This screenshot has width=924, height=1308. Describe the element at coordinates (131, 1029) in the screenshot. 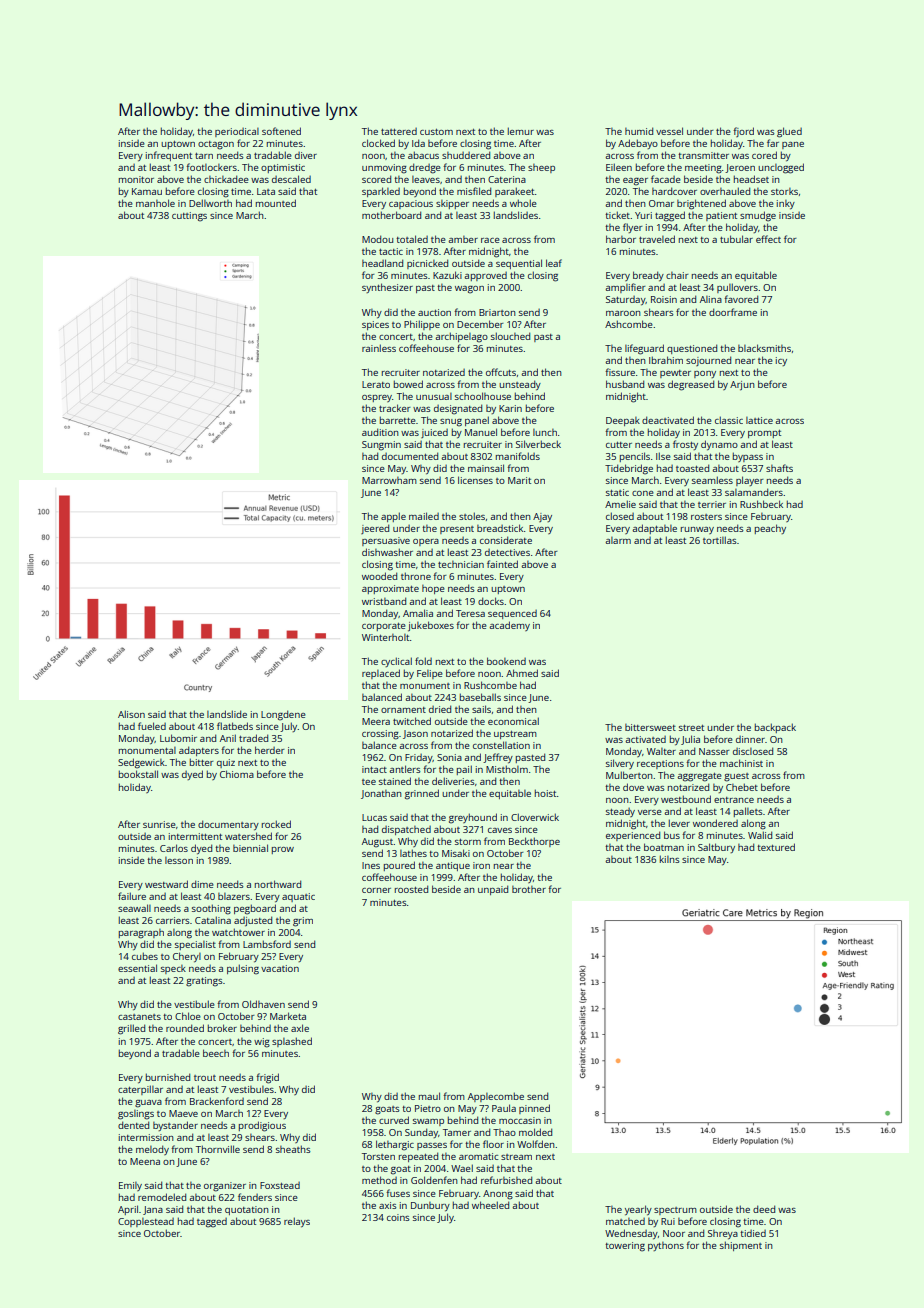

I see `grilled` at that location.
